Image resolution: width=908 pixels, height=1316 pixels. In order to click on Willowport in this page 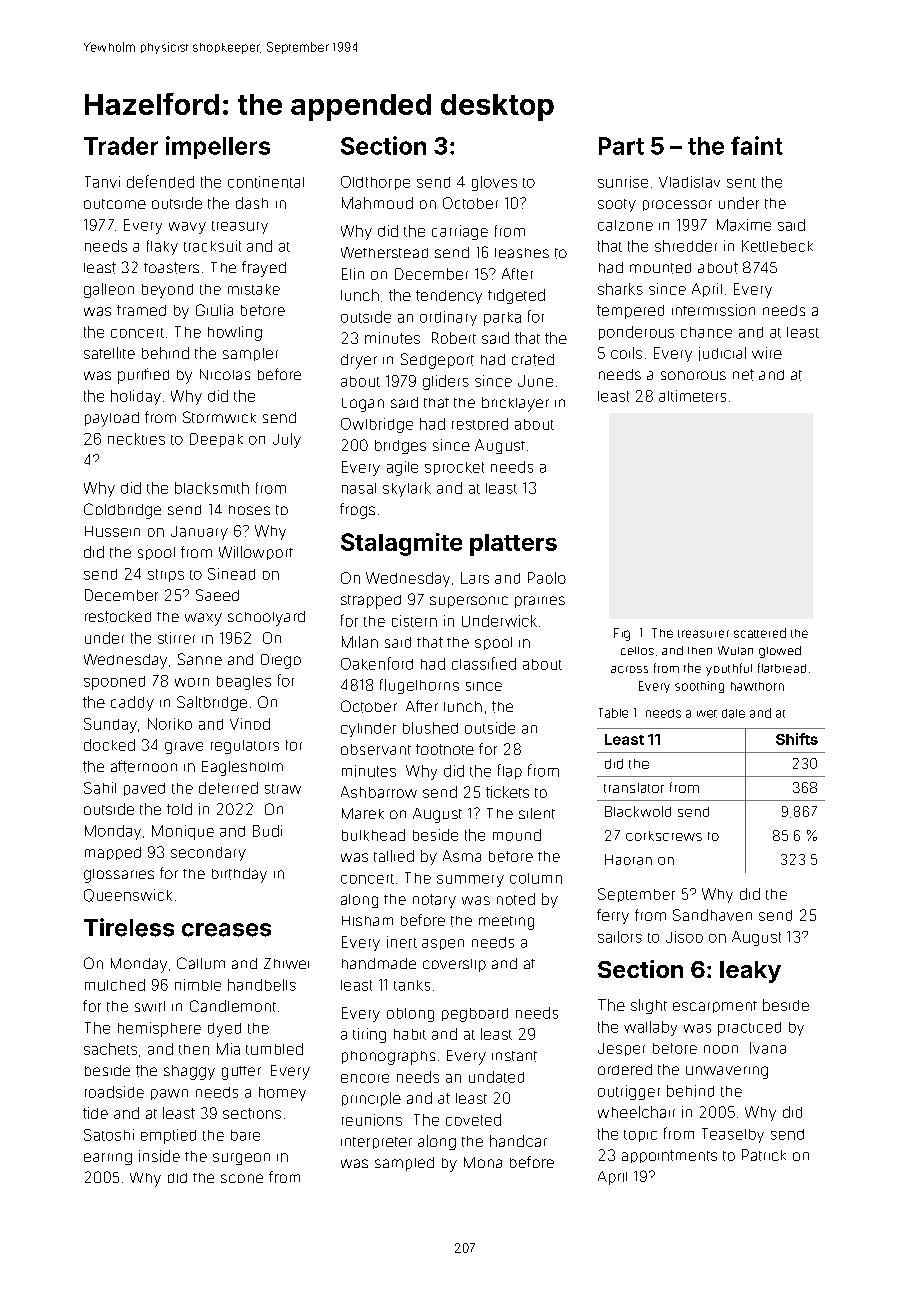, I will do `click(256, 553)`.
